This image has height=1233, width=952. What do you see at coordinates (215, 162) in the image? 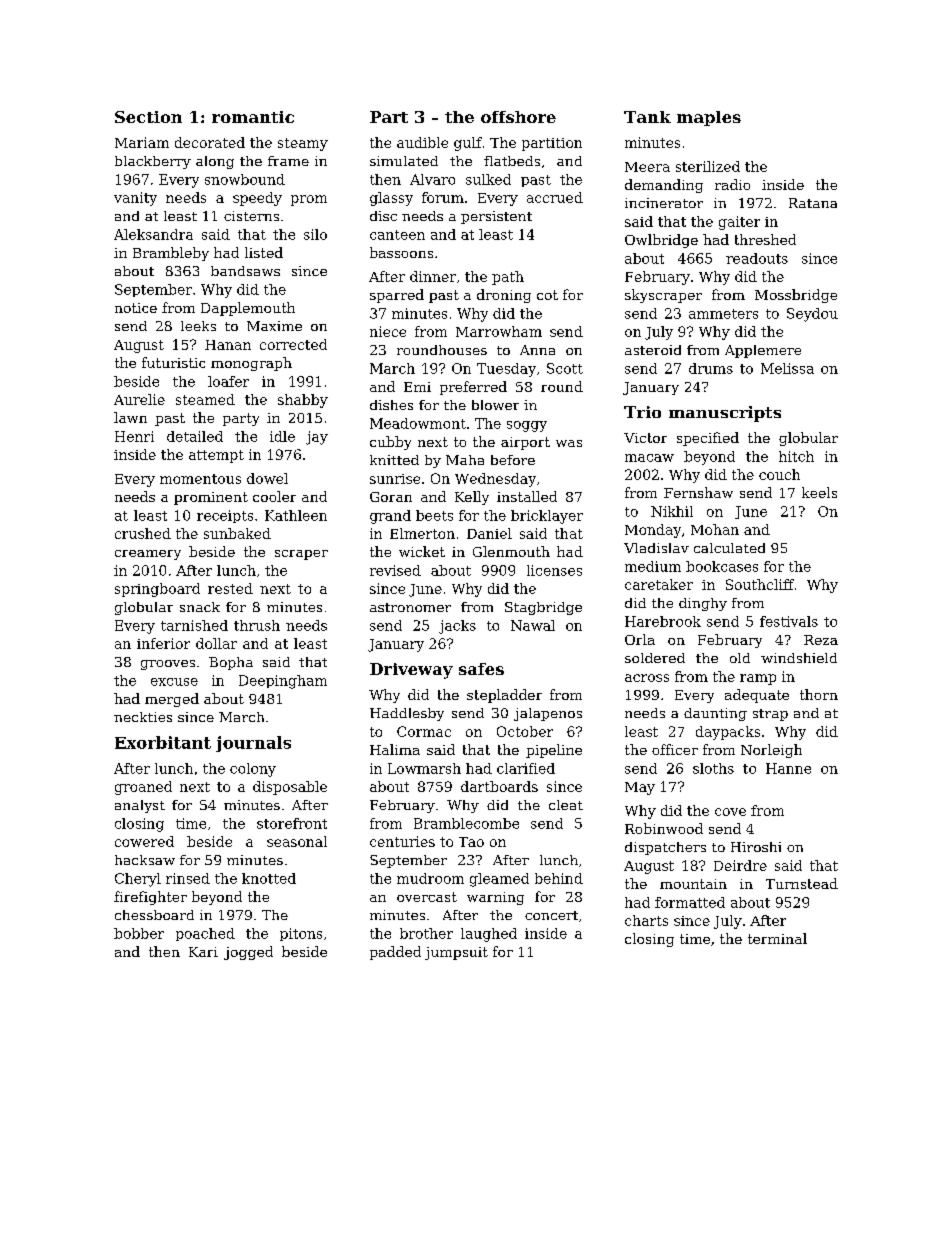
I see `along` at bounding box center [215, 162].
